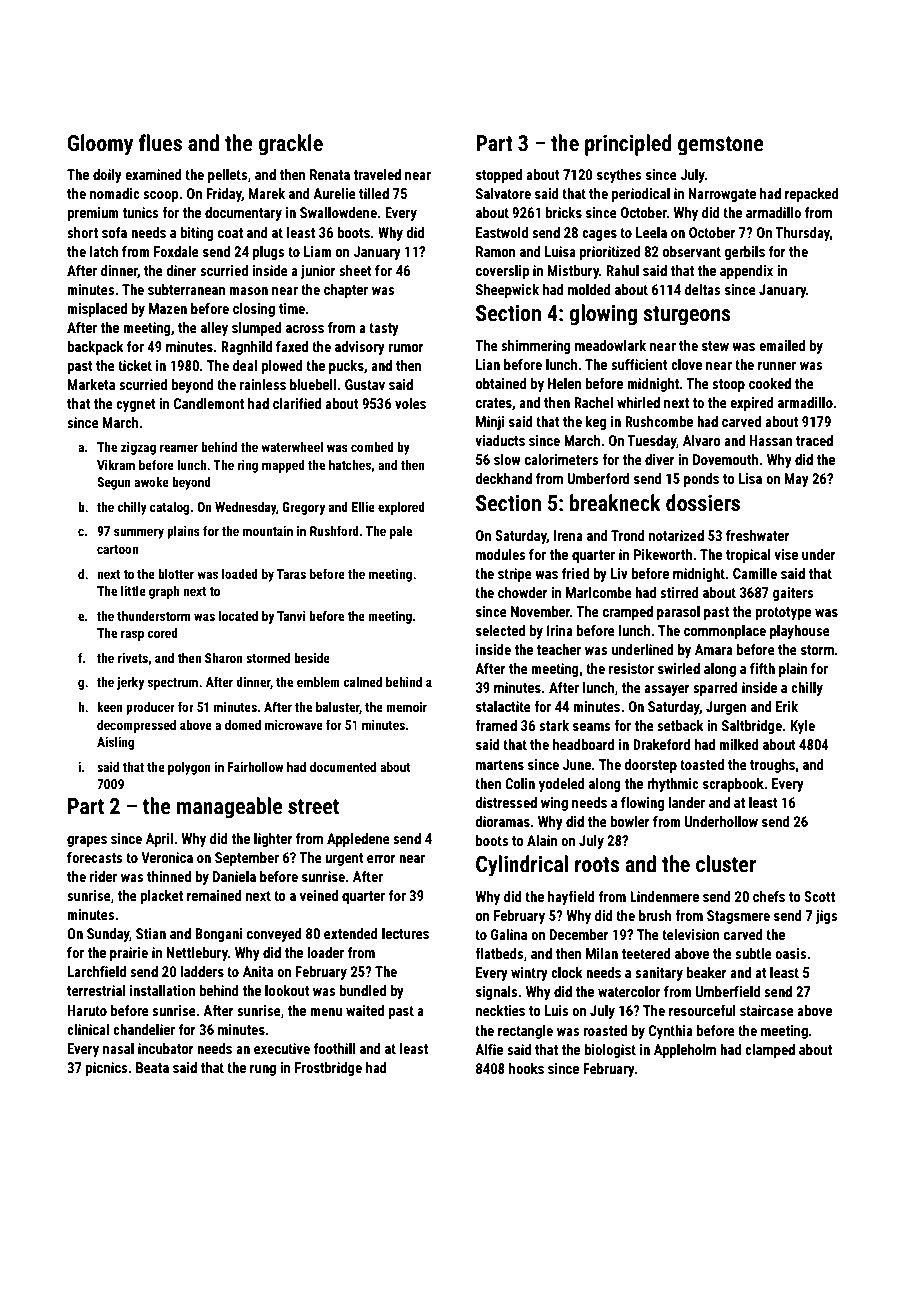  What do you see at coordinates (240, 574) in the image?
I see `loaded` at bounding box center [240, 574].
